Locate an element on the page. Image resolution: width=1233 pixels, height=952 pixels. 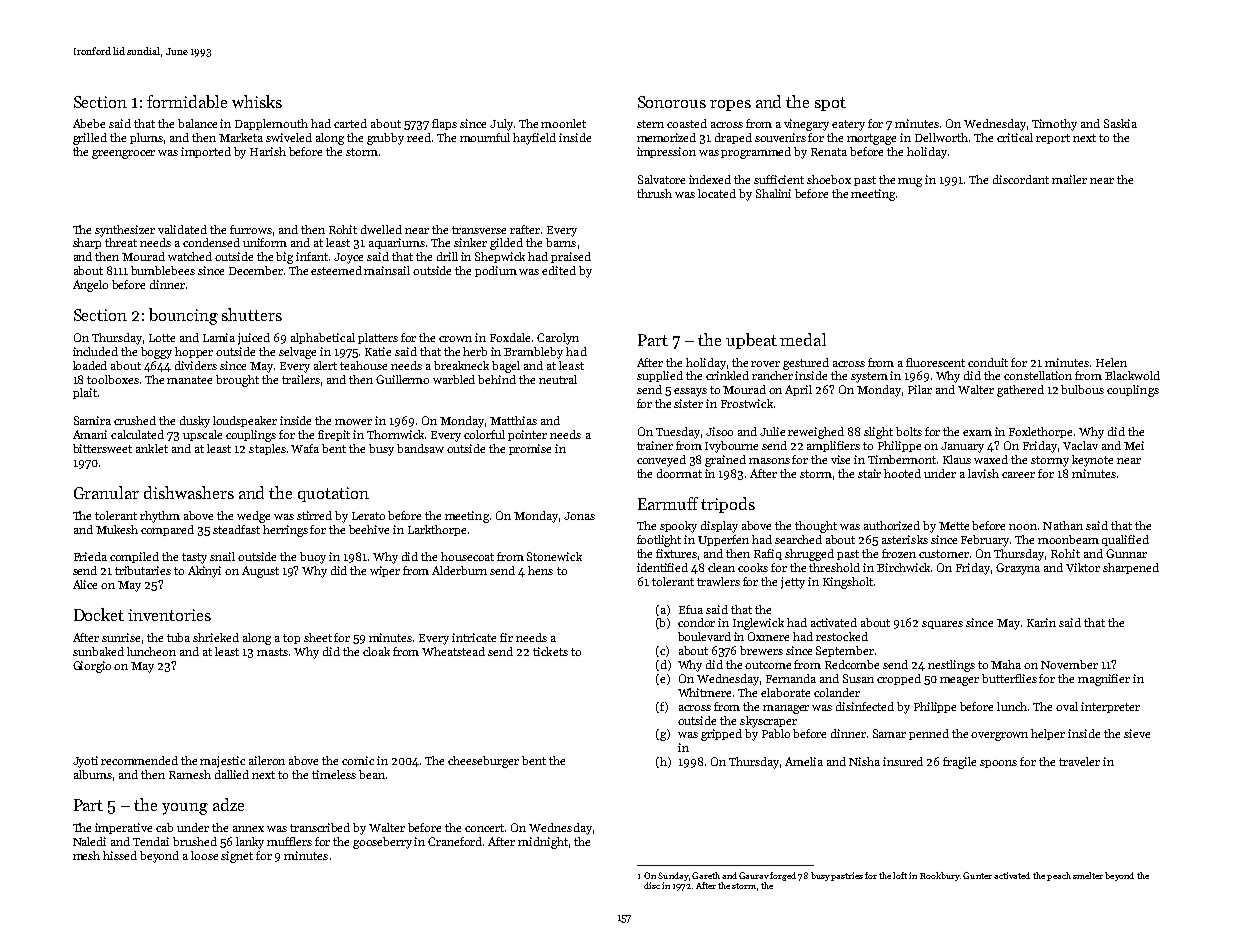
manatee is located at coordinates (189, 380).
